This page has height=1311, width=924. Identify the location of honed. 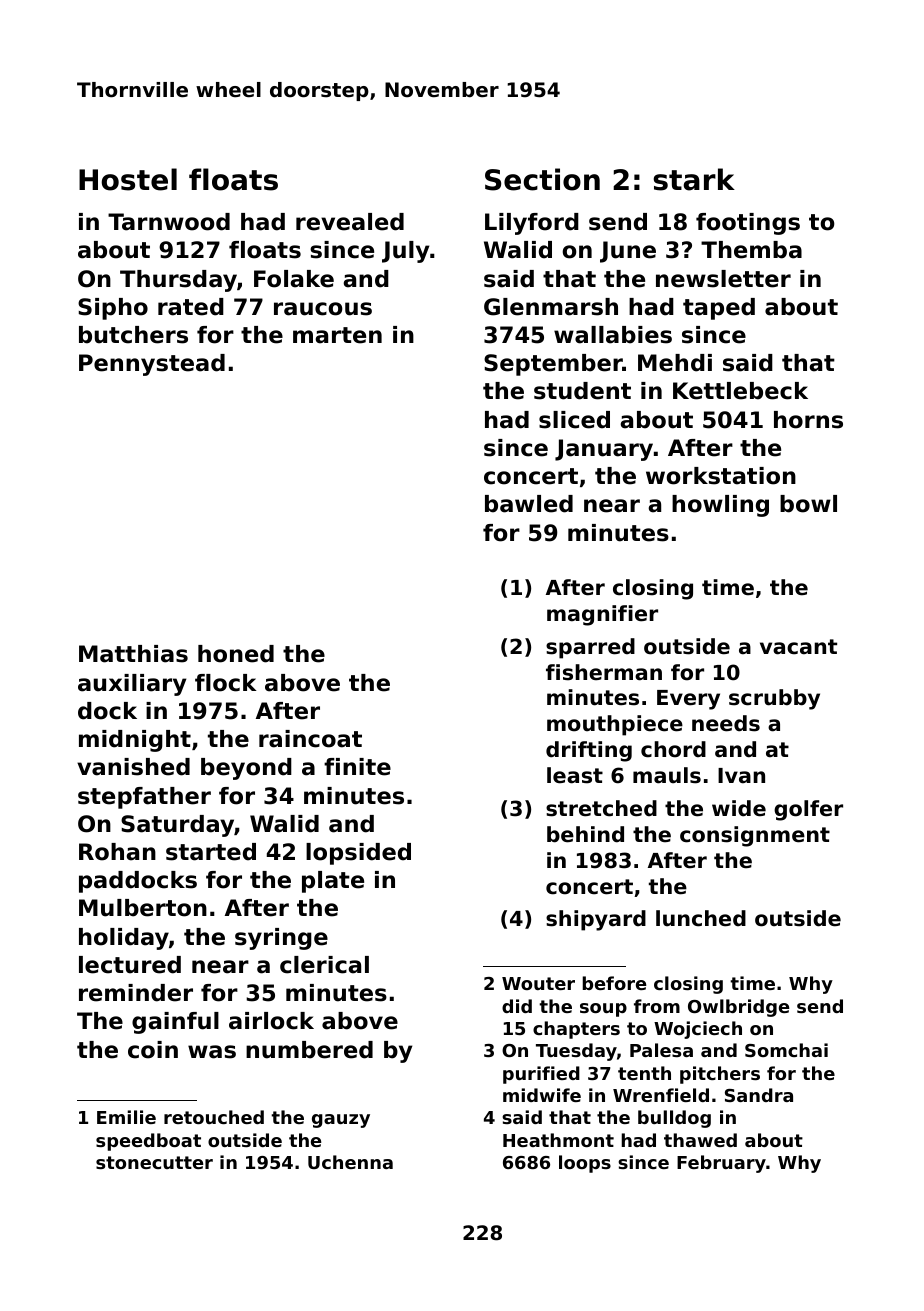
(236, 654).
